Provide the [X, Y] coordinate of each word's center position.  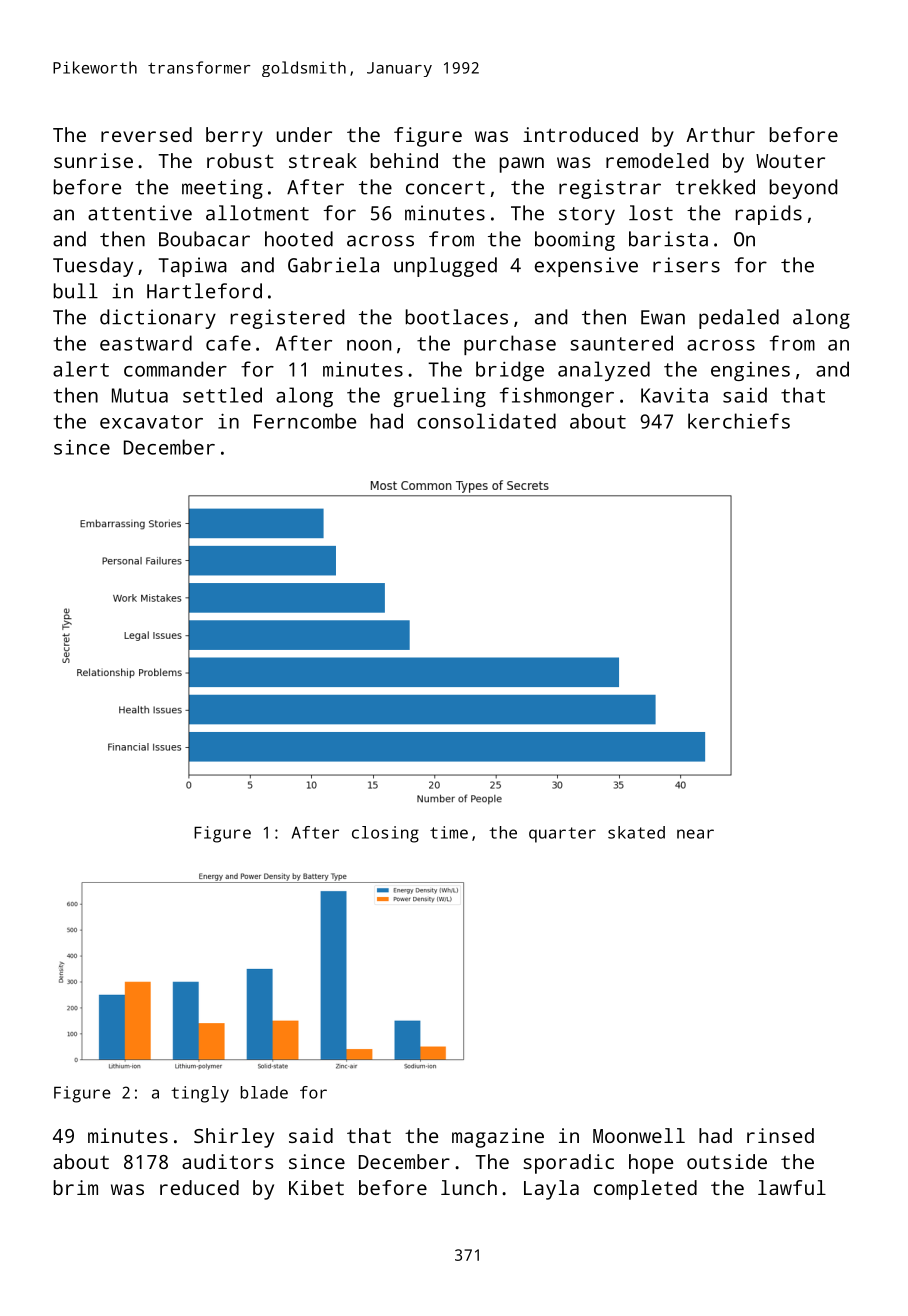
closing [385, 834]
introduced [580, 134]
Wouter [790, 161]
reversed [146, 134]
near [695, 834]
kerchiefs [739, 421]
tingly [200, 1094]
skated [636, 832]
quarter [562, 835]
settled [222, 395]
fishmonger [557, 397]
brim [76, 1187]
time [449, 832]
